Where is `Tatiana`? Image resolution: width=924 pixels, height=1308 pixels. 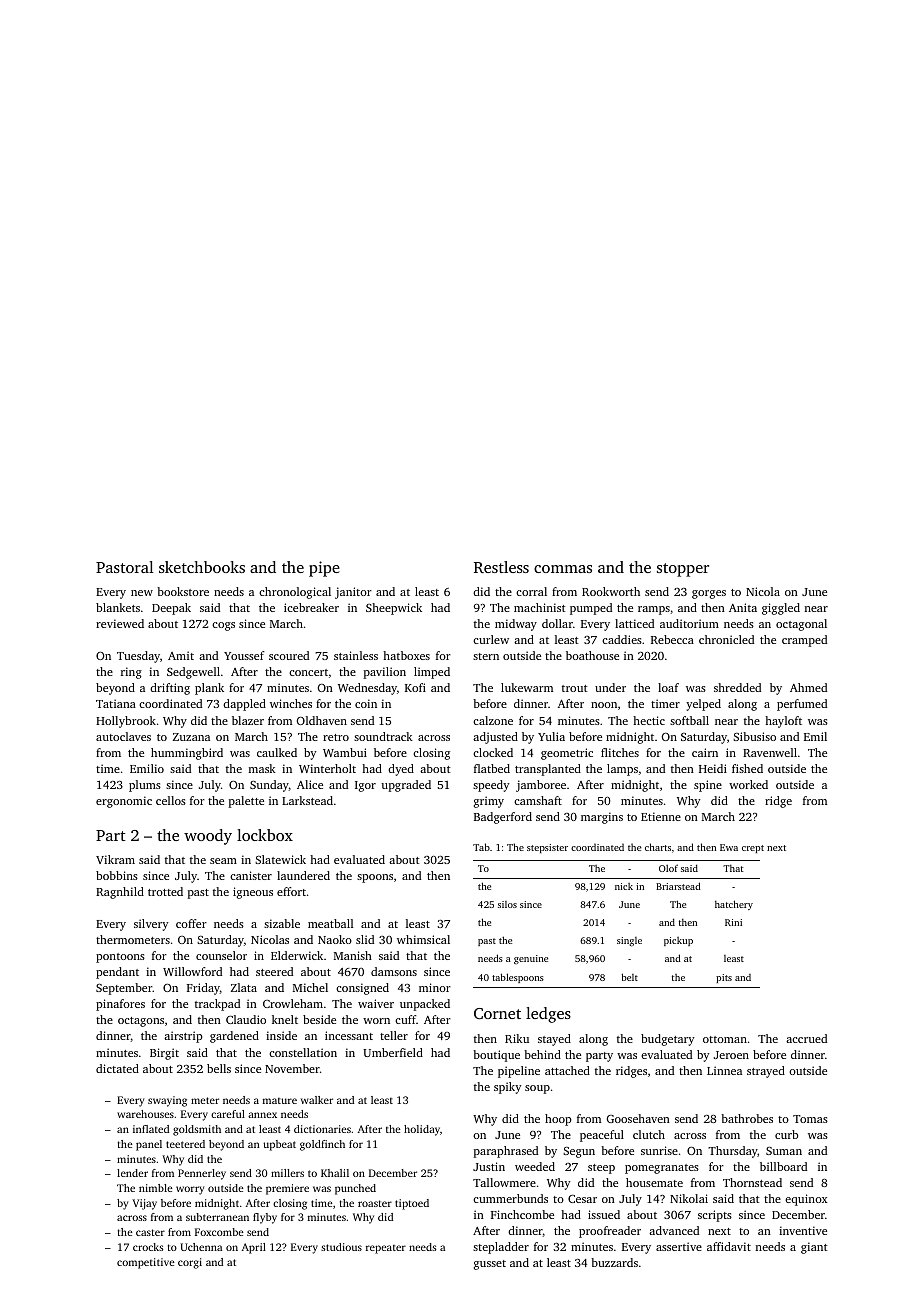 Tatiana is located at coordinates (116, 703).
